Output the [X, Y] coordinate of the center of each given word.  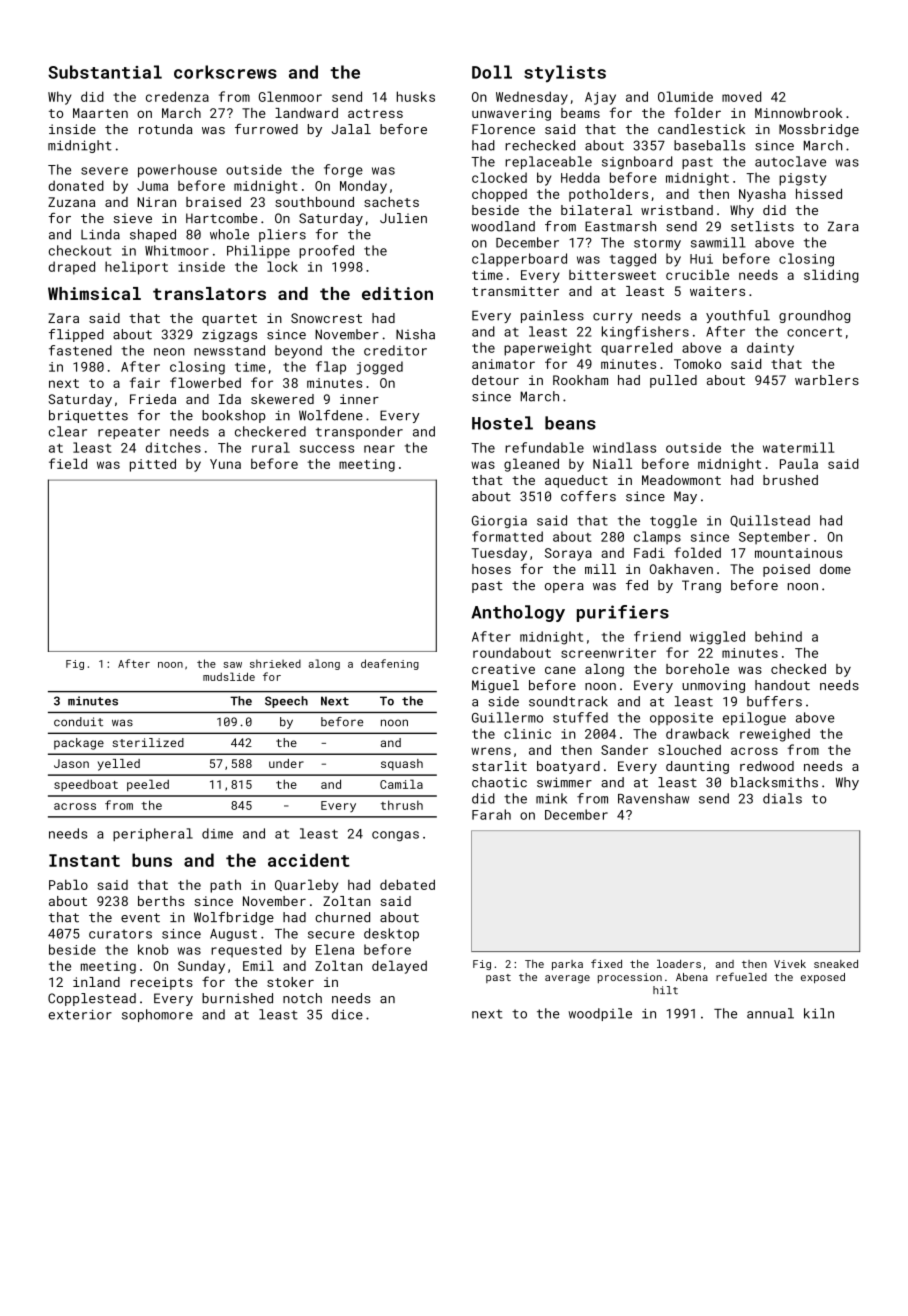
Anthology [518, 613]
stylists [565, 73]
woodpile [600, 1014]
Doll [492, 72]
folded [697, 552]
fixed [606, 963]
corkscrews [225, 72]
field [68, 463]
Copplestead [92, 999]
